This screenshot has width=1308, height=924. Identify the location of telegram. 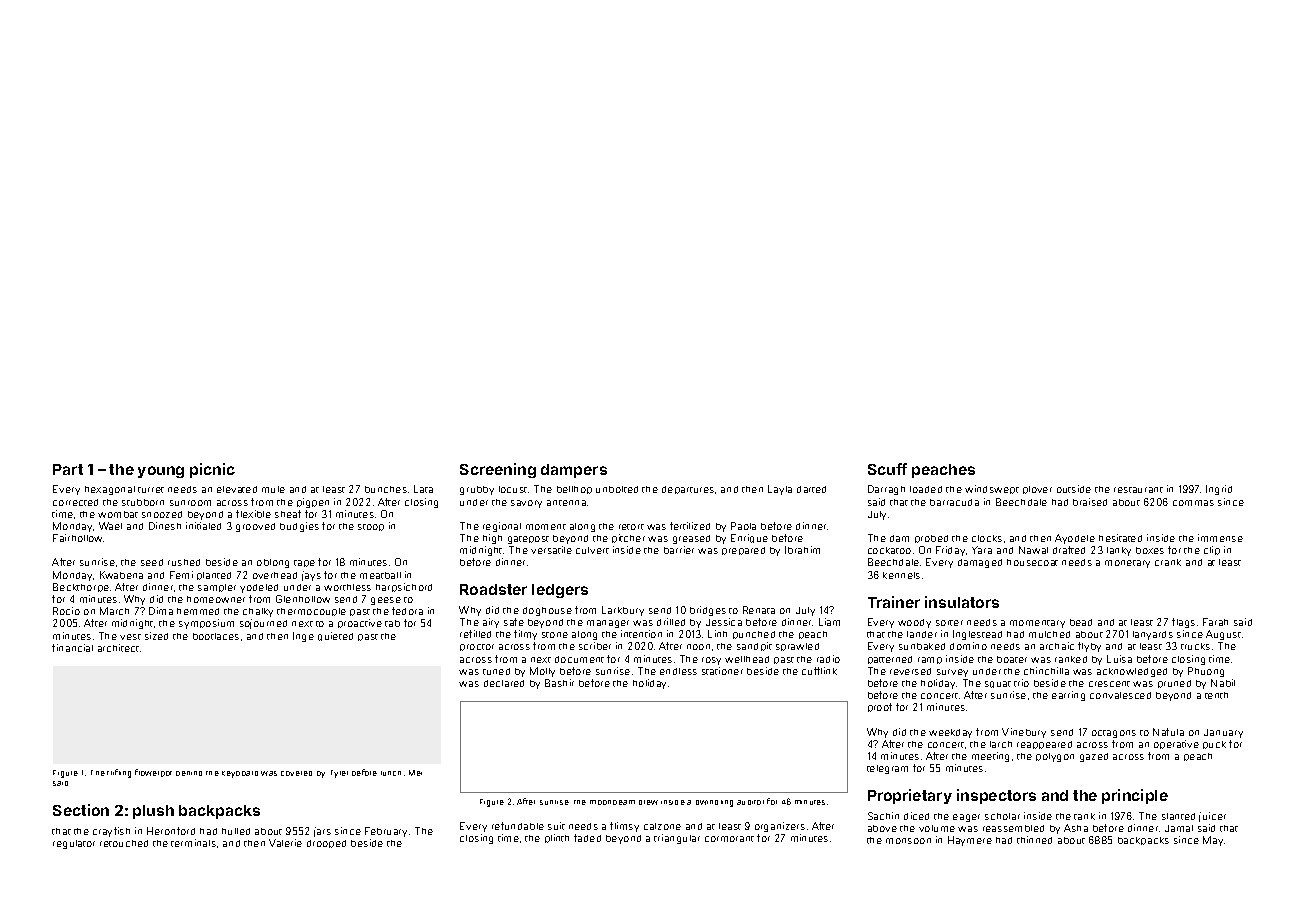
(887, 769).
